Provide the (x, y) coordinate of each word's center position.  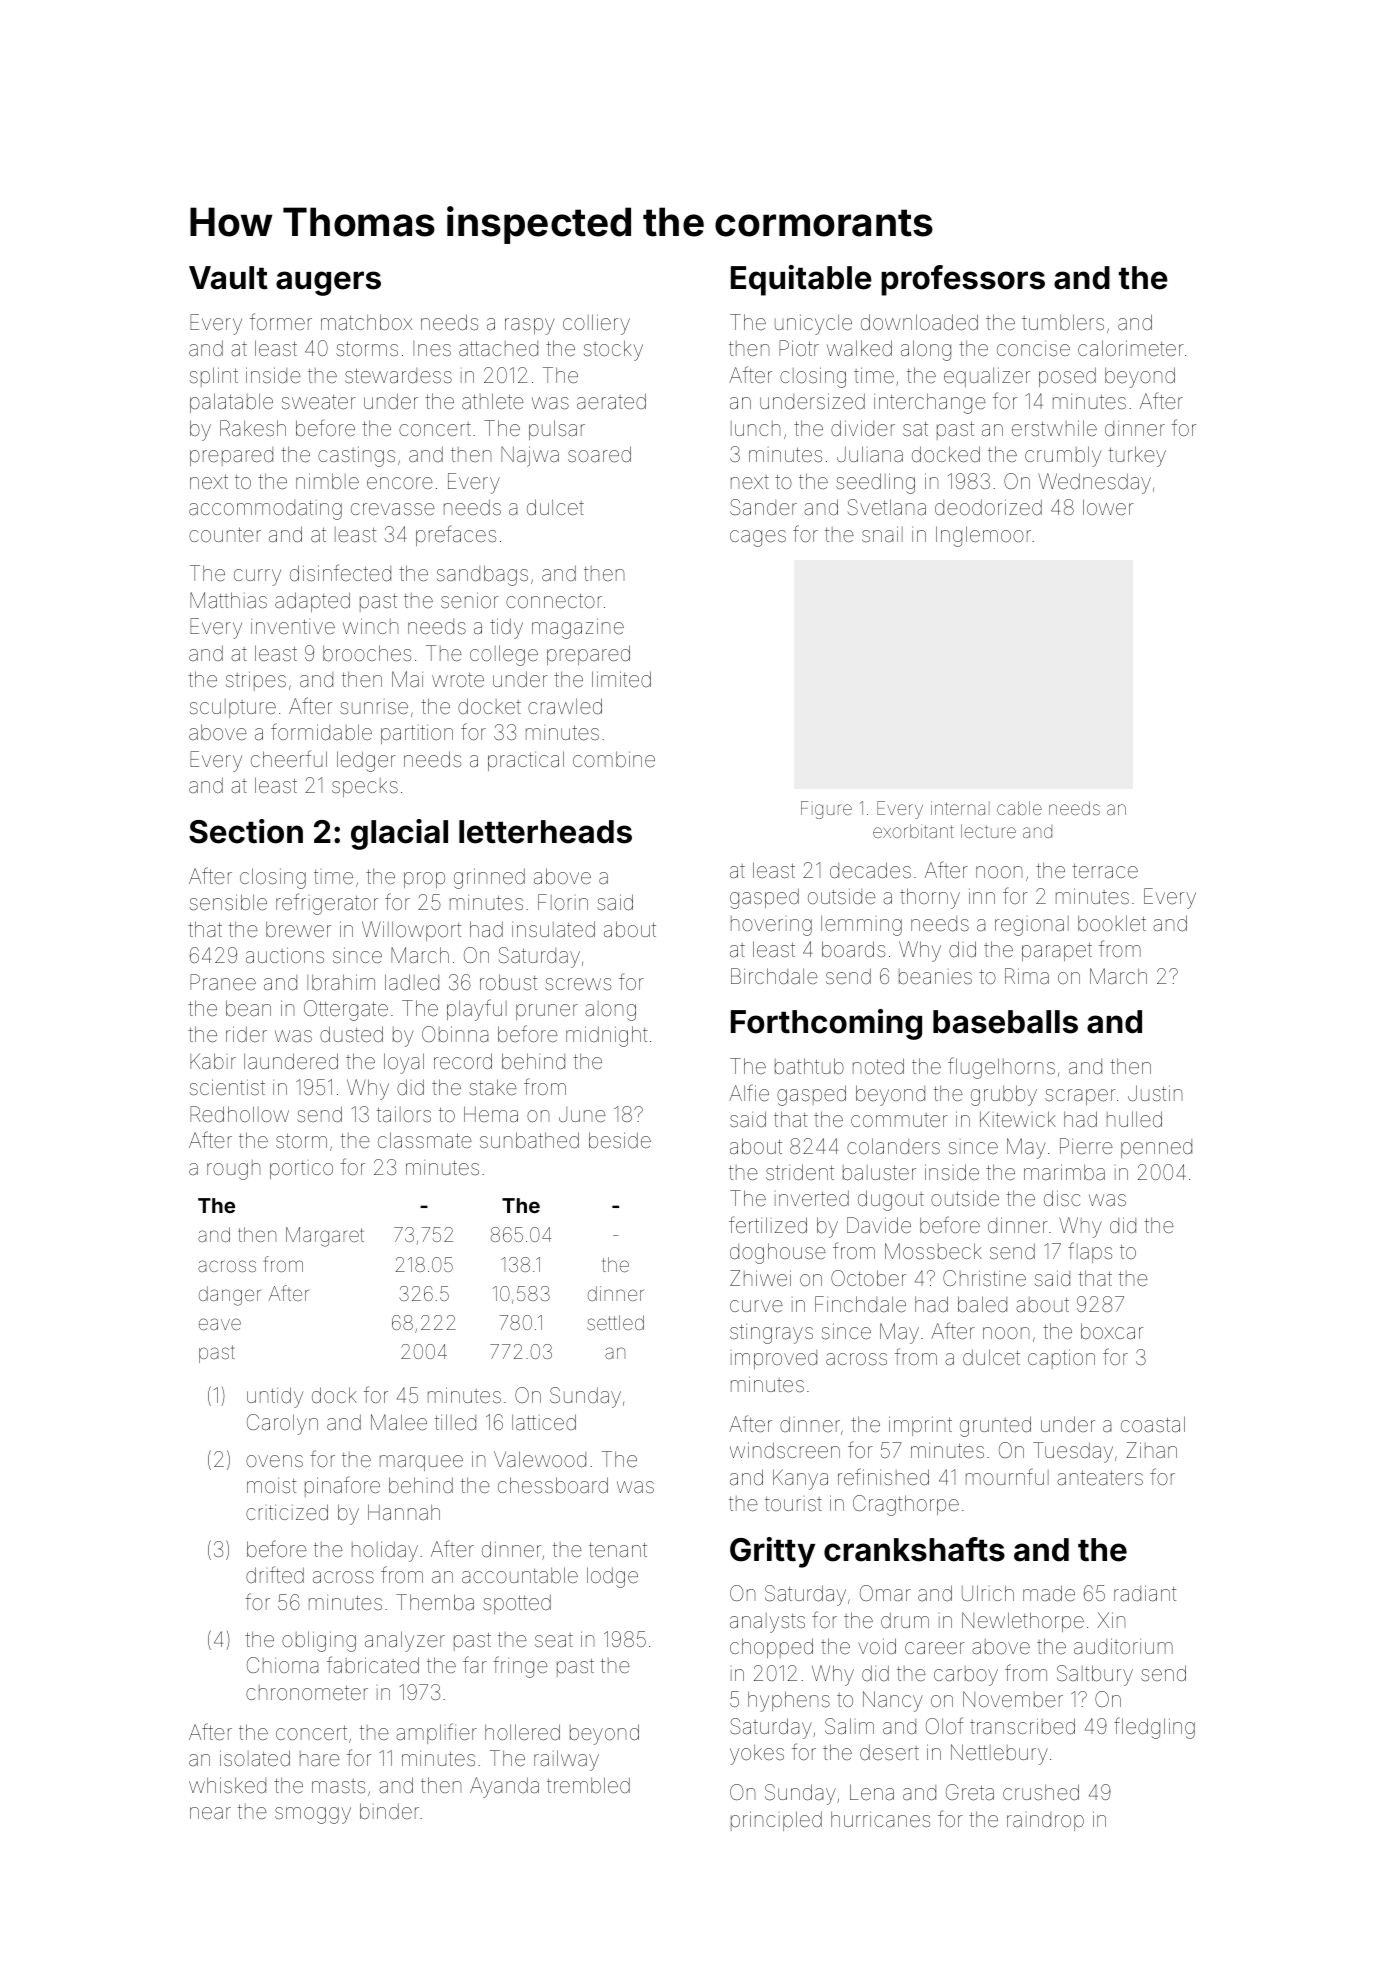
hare (320, 1758)
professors (963, 280)
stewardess (398, 376)
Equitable (801, 280)
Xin (1111, 1620)
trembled (588, 1785)
